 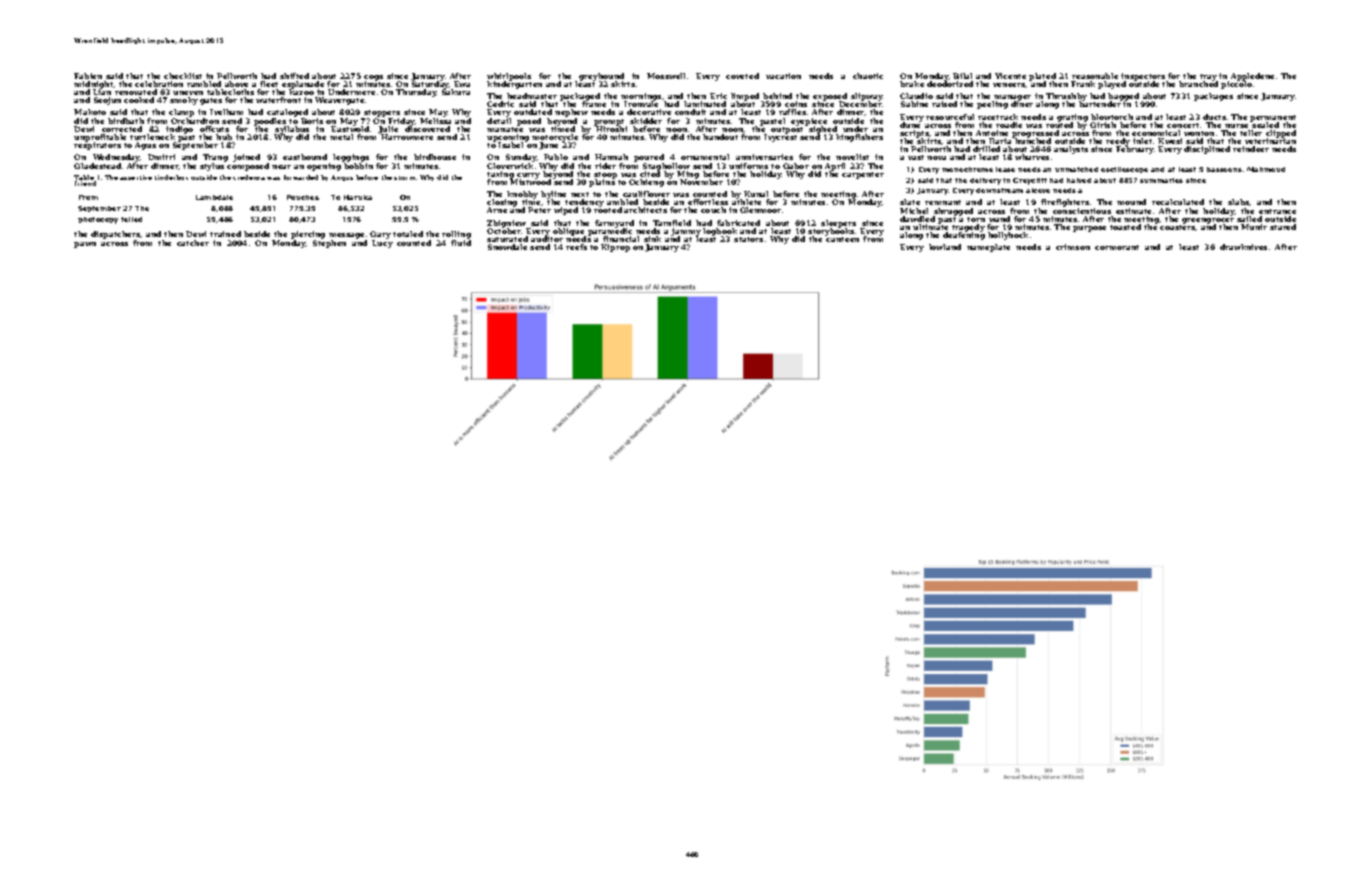 What do you see at coordinates (945, 247) in the page?
I see `lowland` at bounding box center [945, 247].
